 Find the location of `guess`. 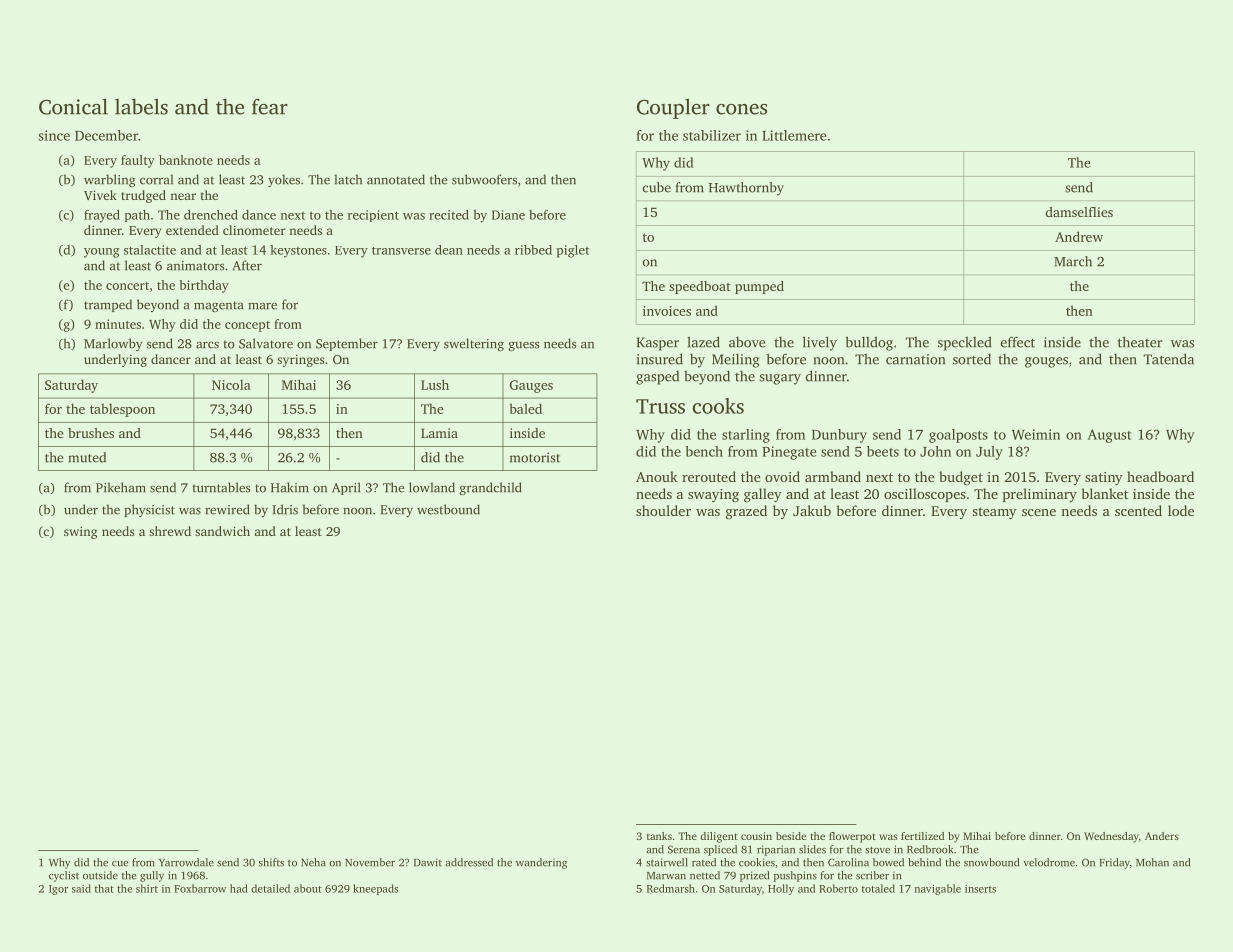

guess is located at coordinates (524, 346).
